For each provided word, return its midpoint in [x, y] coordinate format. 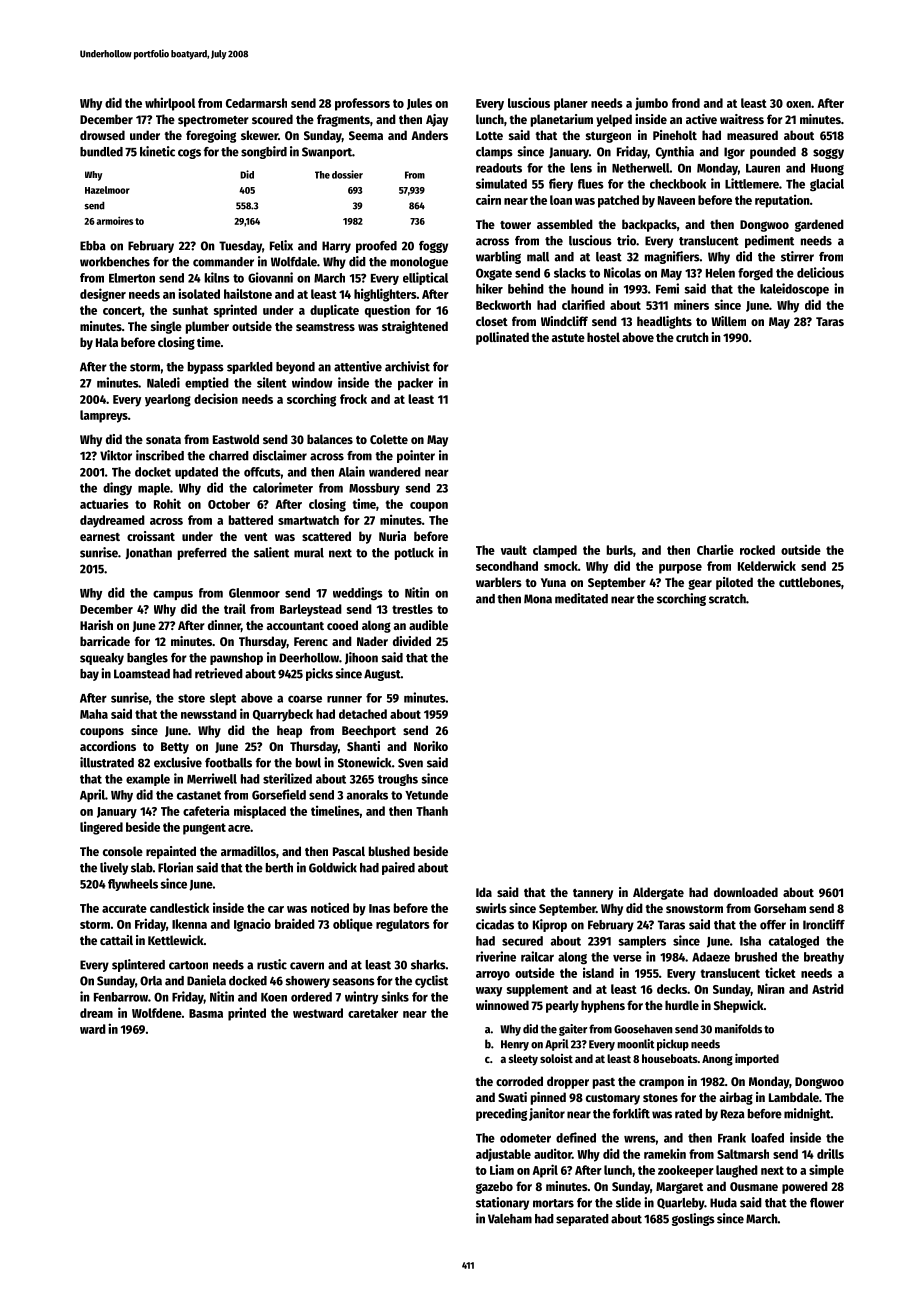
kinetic [157, 151]
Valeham [510, 1219]
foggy [433, 247]
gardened [819, 225]
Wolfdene [157, 1013]
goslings [693, 1219]
